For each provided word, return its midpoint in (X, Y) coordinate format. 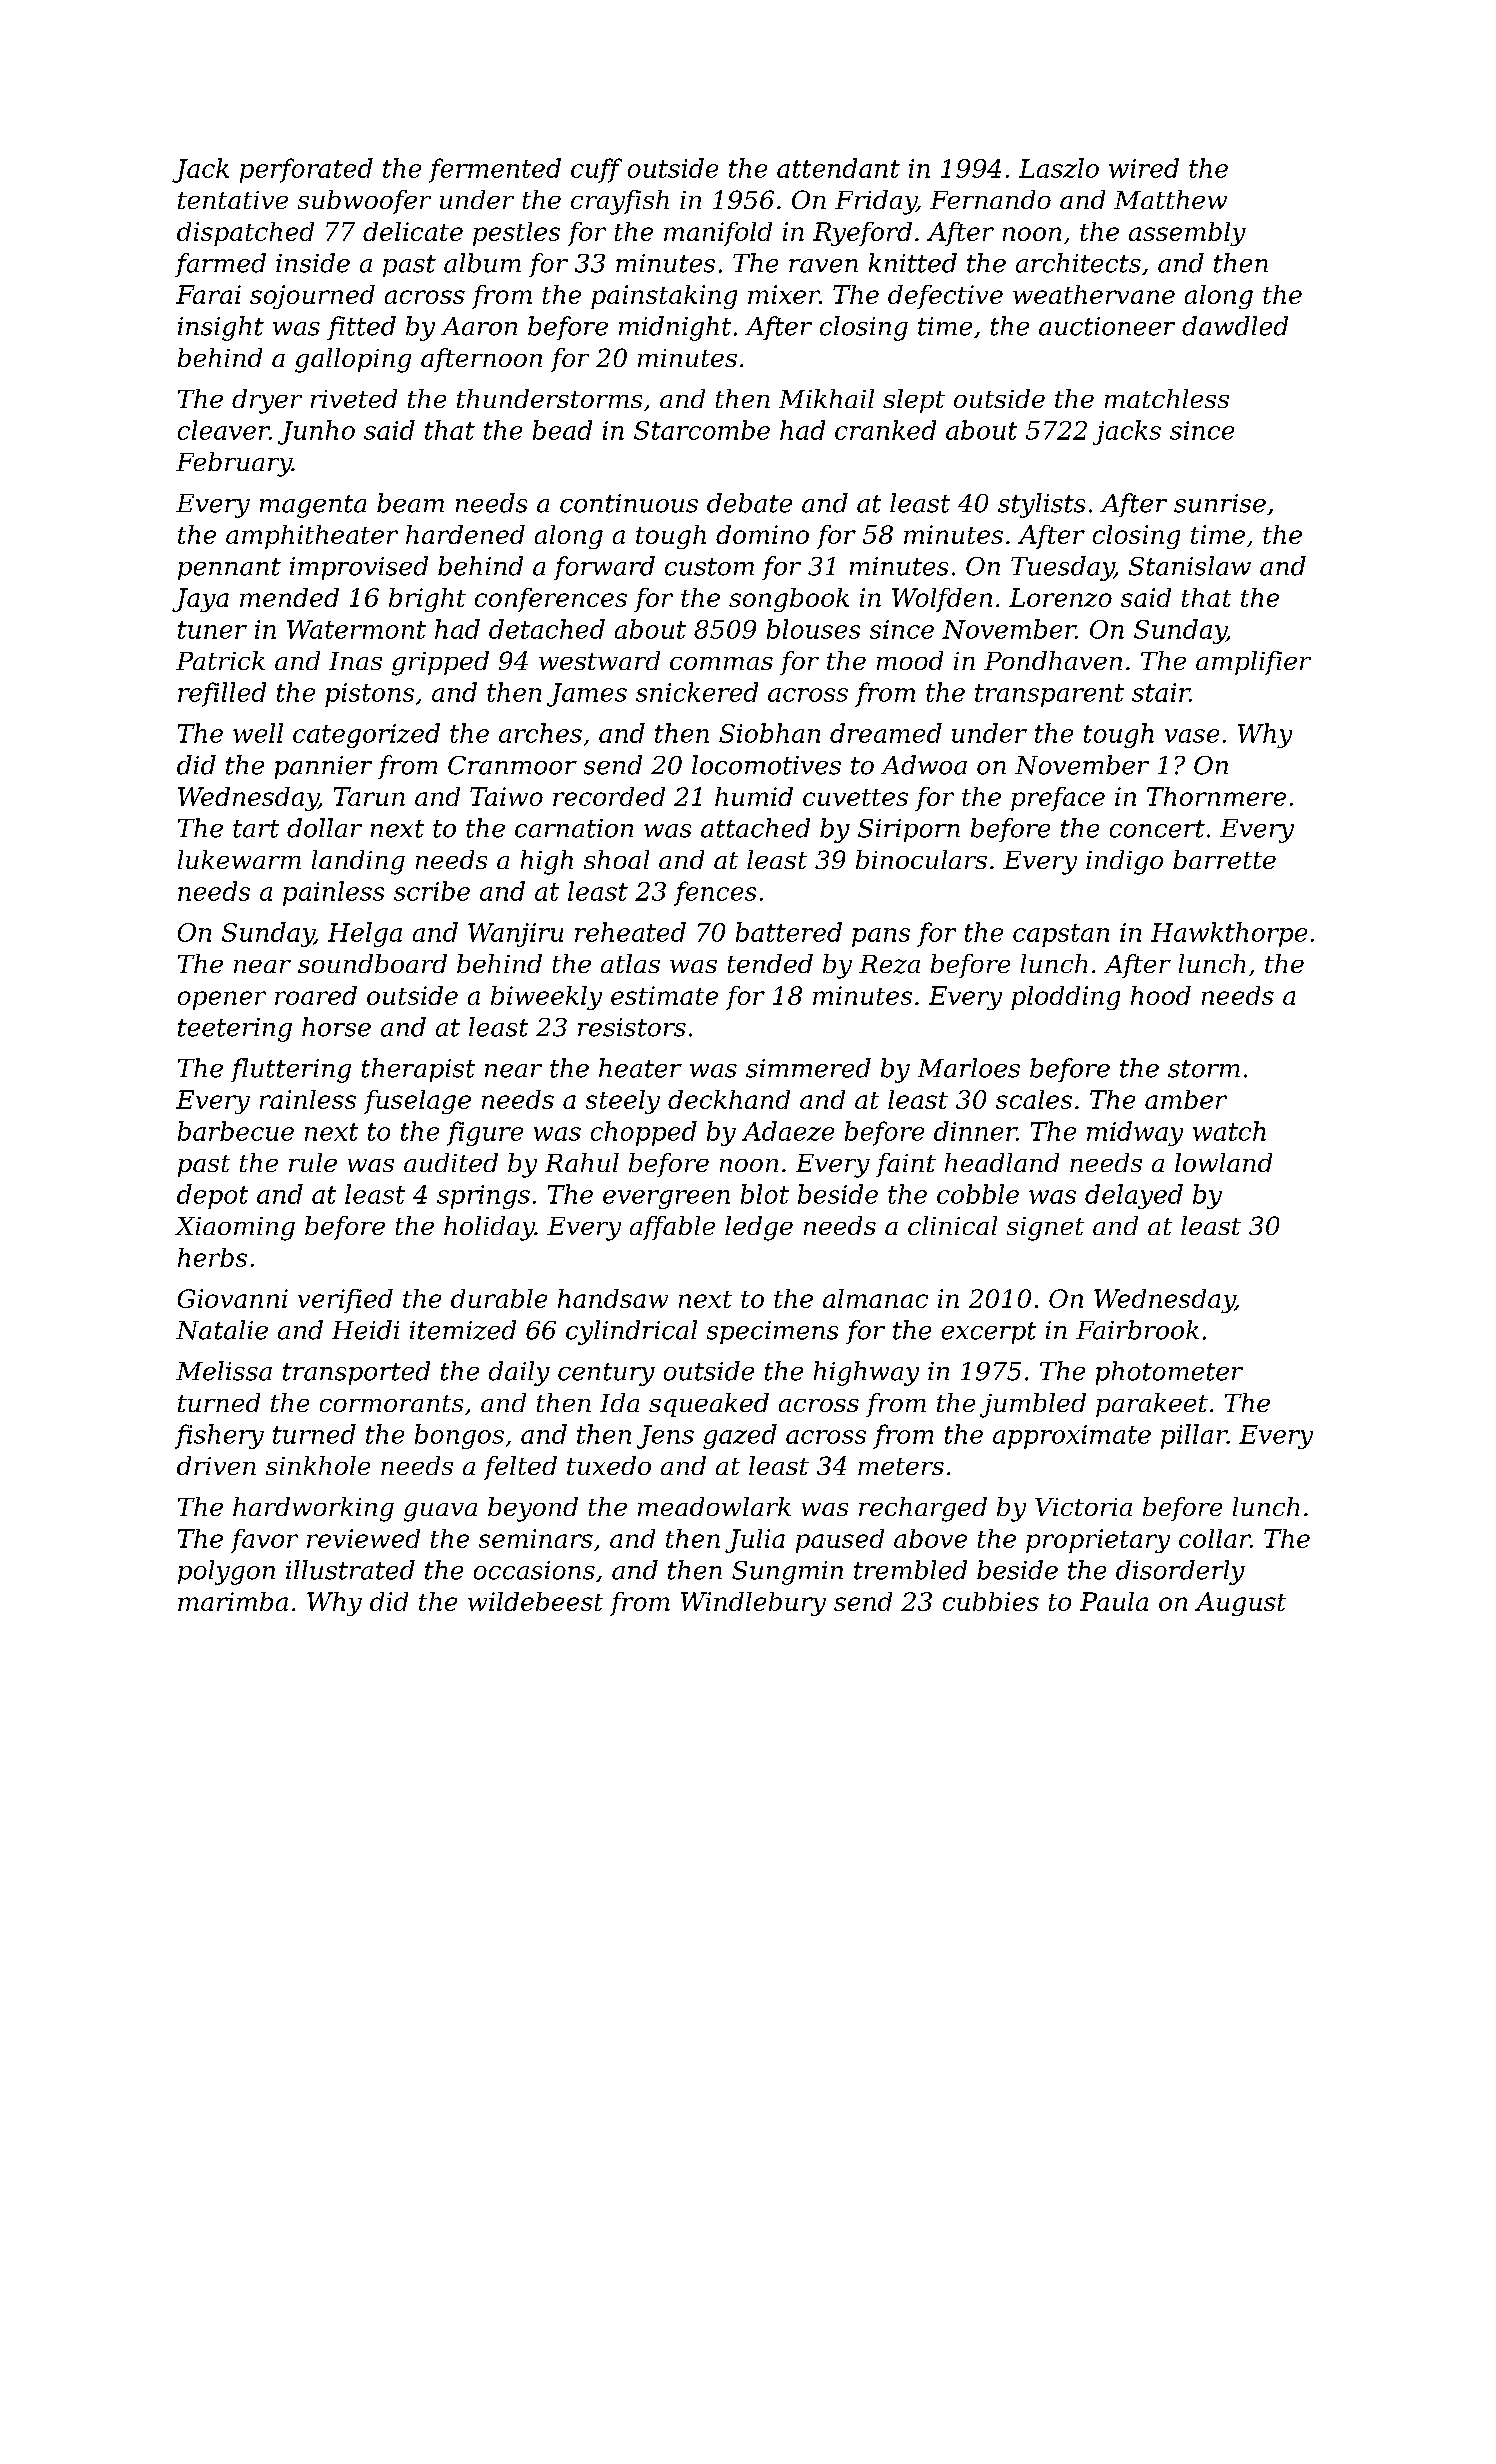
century (606, 1374)
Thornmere (1216, 796)
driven (216, 1465)
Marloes (969, 1068)
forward (604, 568)
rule (313, 1162)
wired (1144, 168)
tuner (212, 630)
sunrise (1220, 503)
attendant (838, 168)
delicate (413, 231)
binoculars (921, 859)
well (258, 733)
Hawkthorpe (1229, 934)
